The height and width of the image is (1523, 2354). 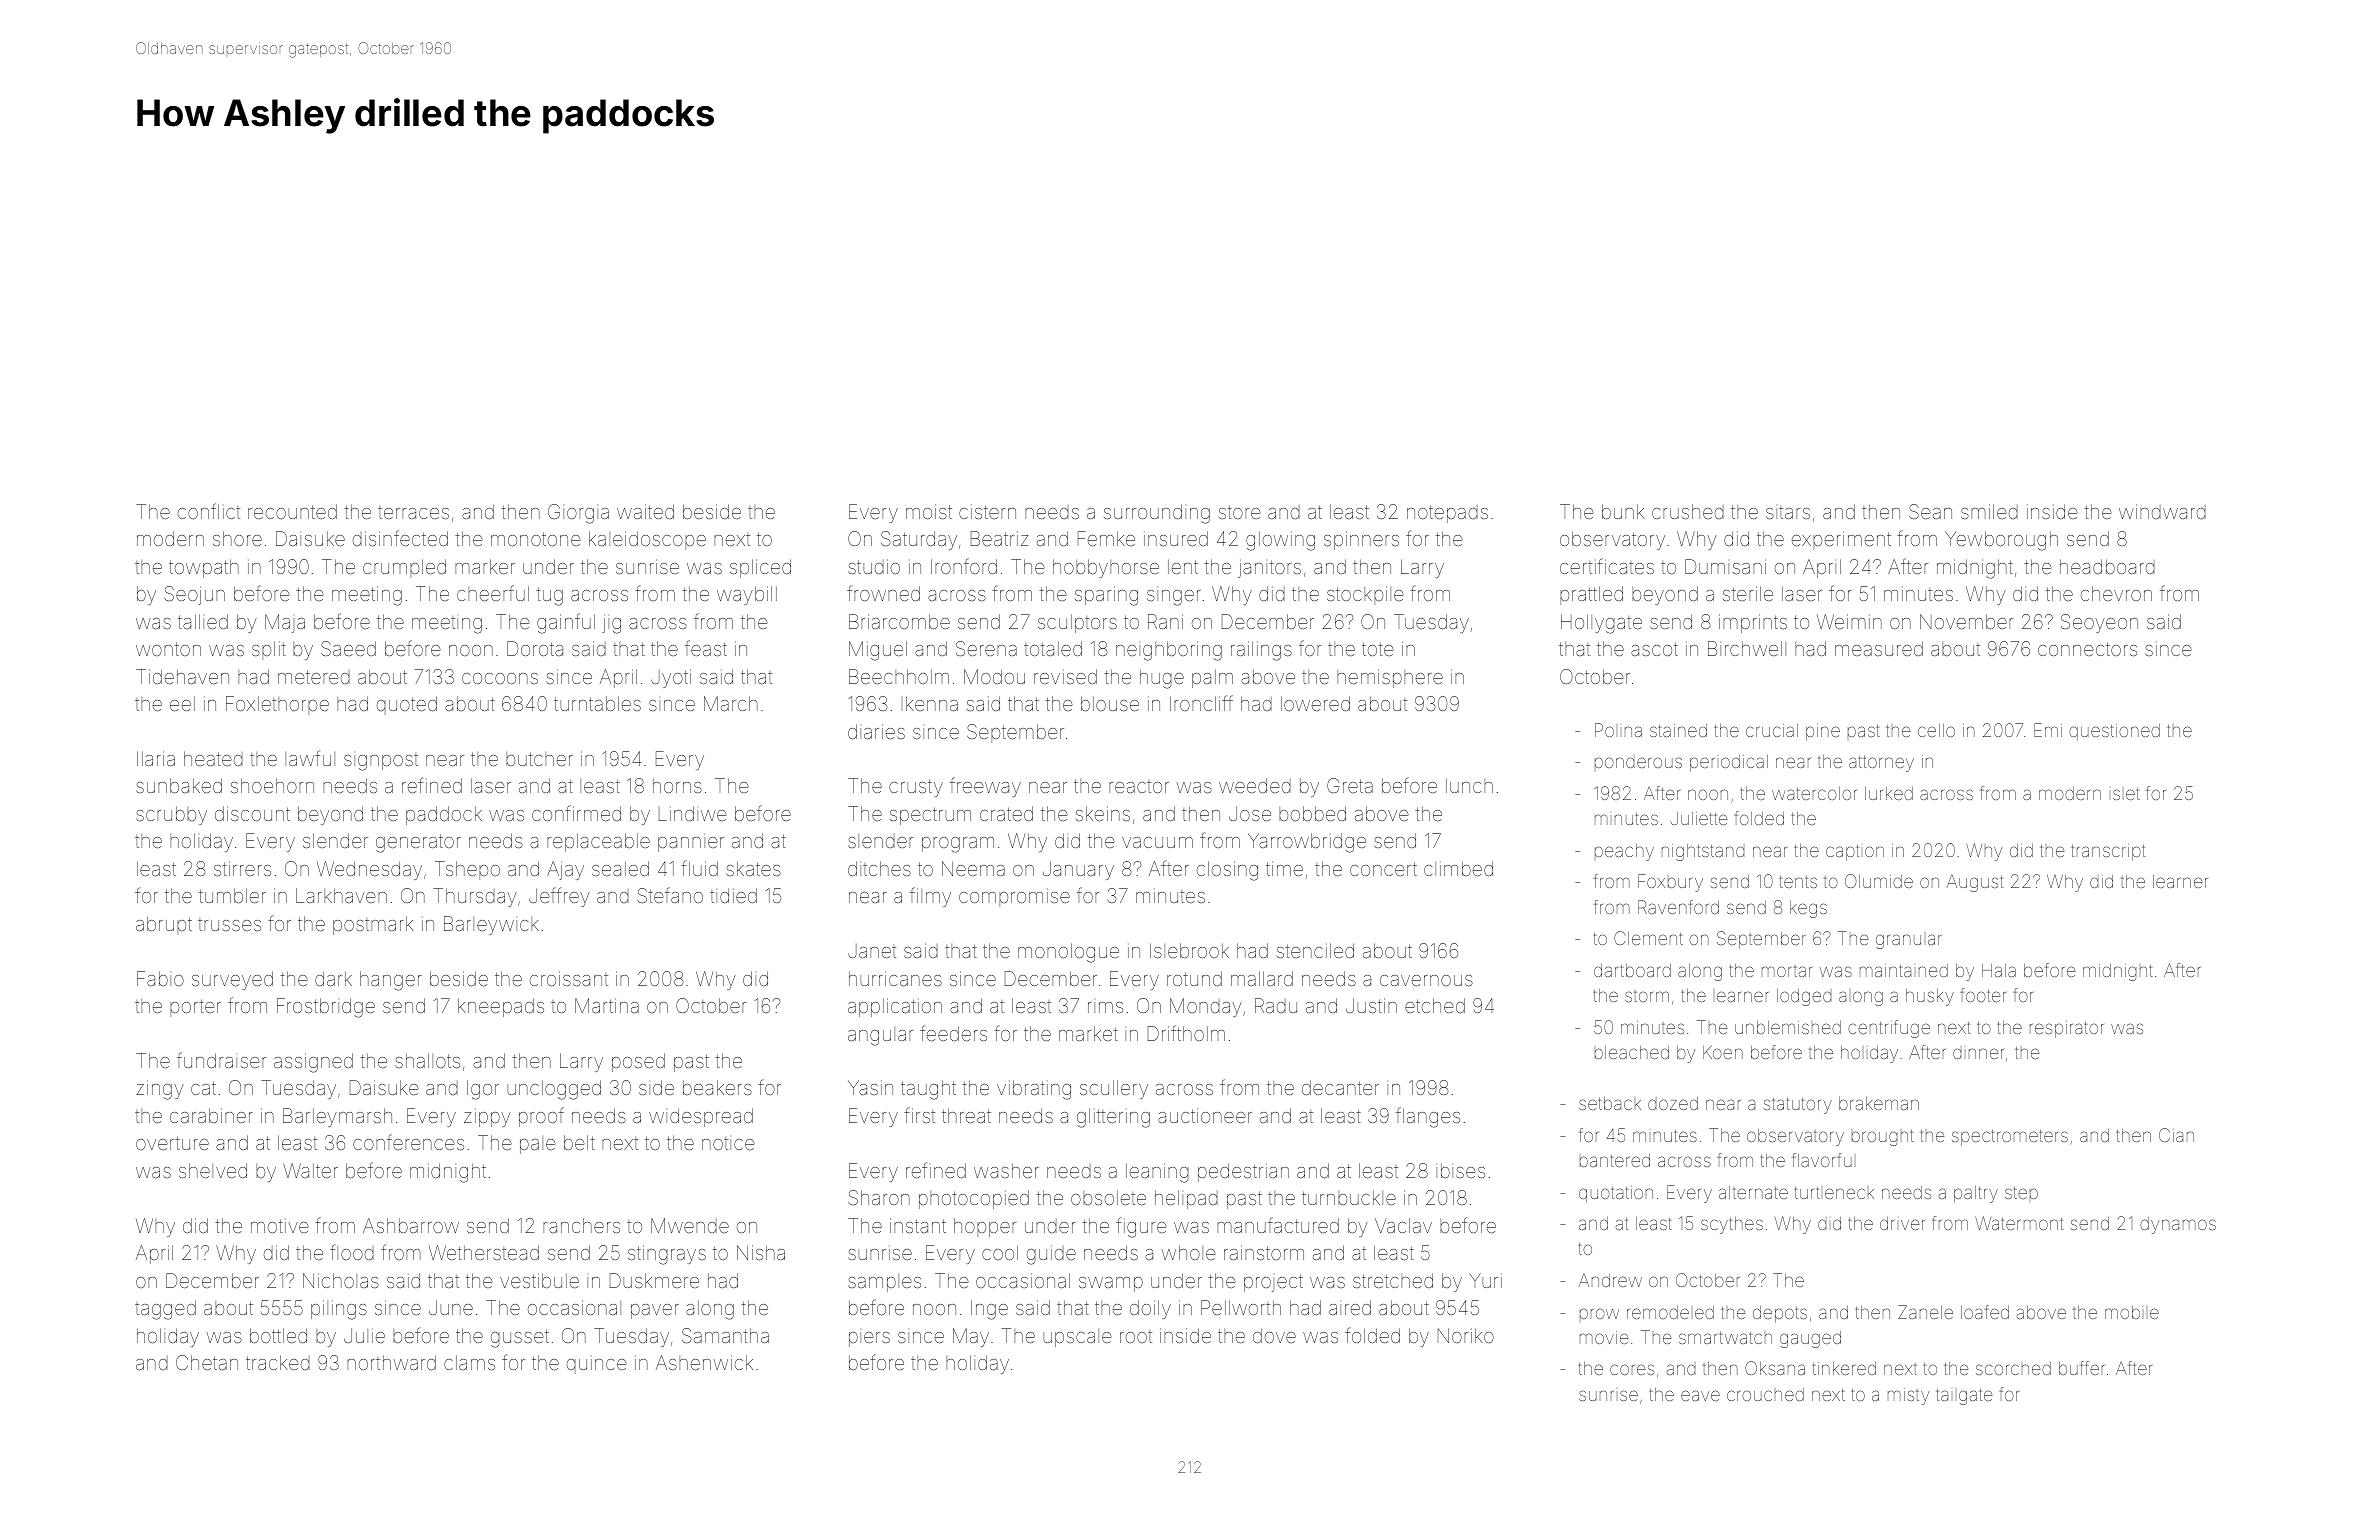 I want to click on revised, so click(x=1065, y=676).
